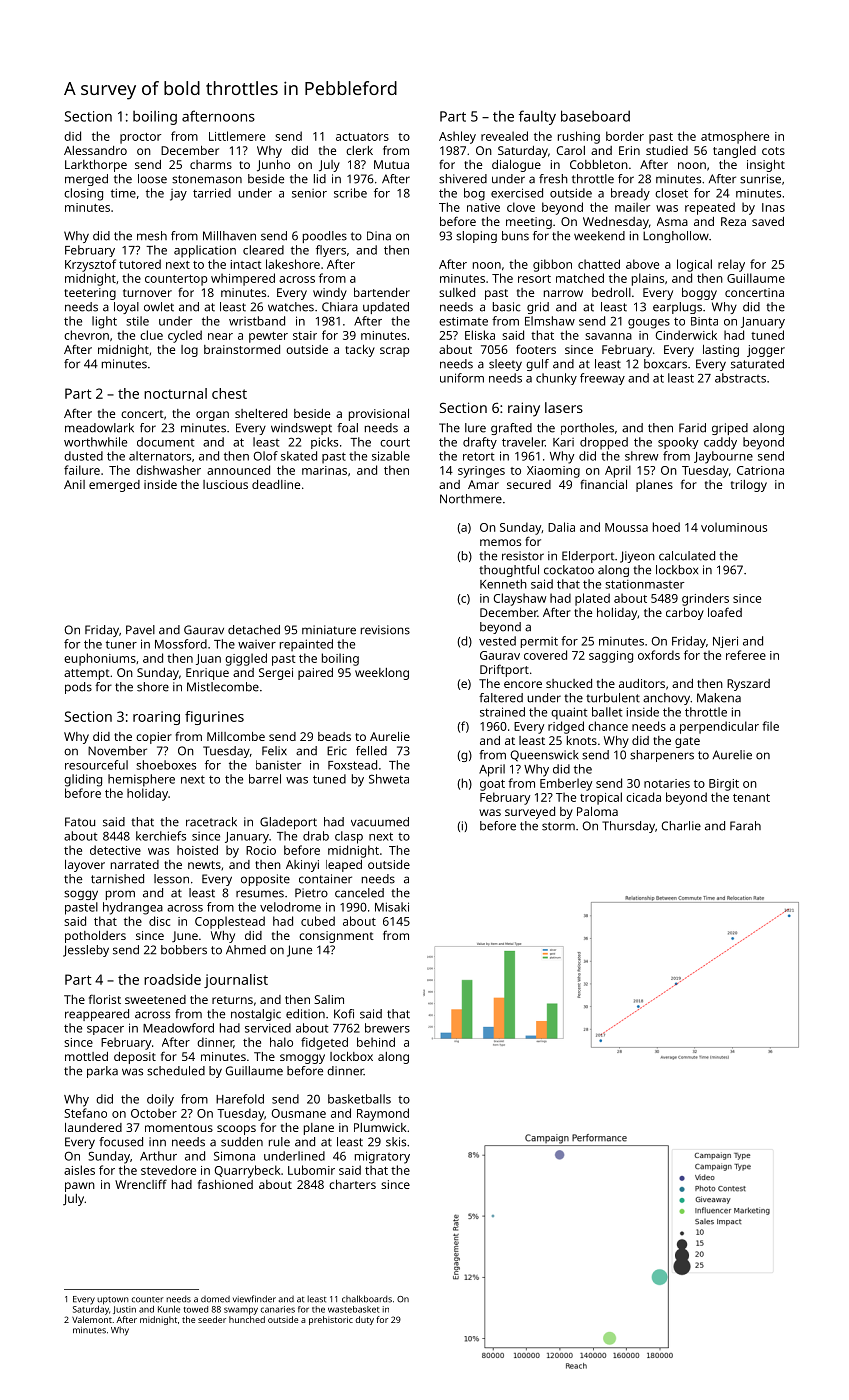  What do you see at coordinates (719, 698) in the screenshot?
I see `Makena` at bounding box center [719, 698].
